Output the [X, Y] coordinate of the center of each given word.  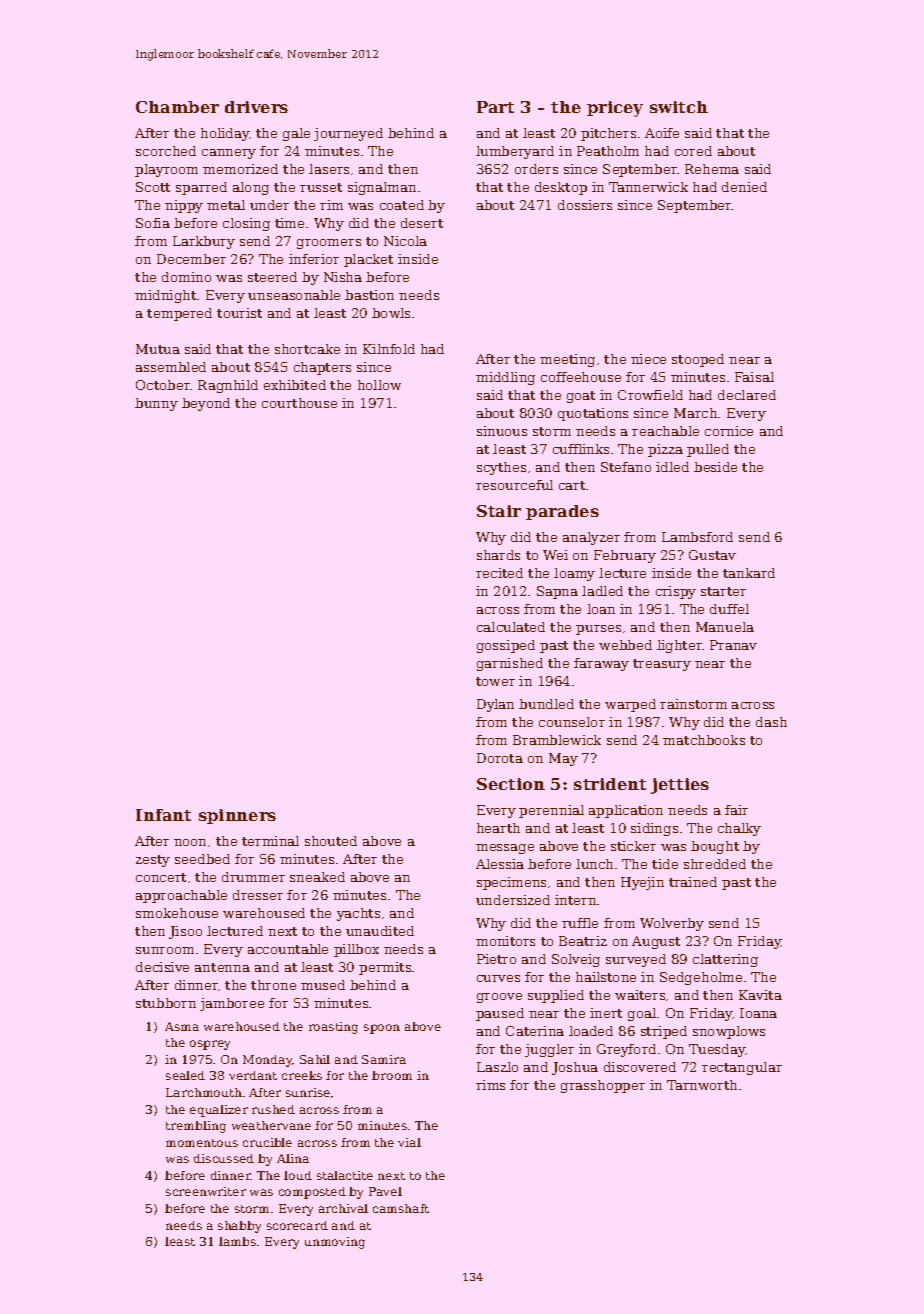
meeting [567, 360]
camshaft [401, 1208]
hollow [379, 385]
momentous [202, 1143]
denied [744, 187]
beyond [206, 404]
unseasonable [294, 295]
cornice [729, 431]
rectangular [742, 1068]
